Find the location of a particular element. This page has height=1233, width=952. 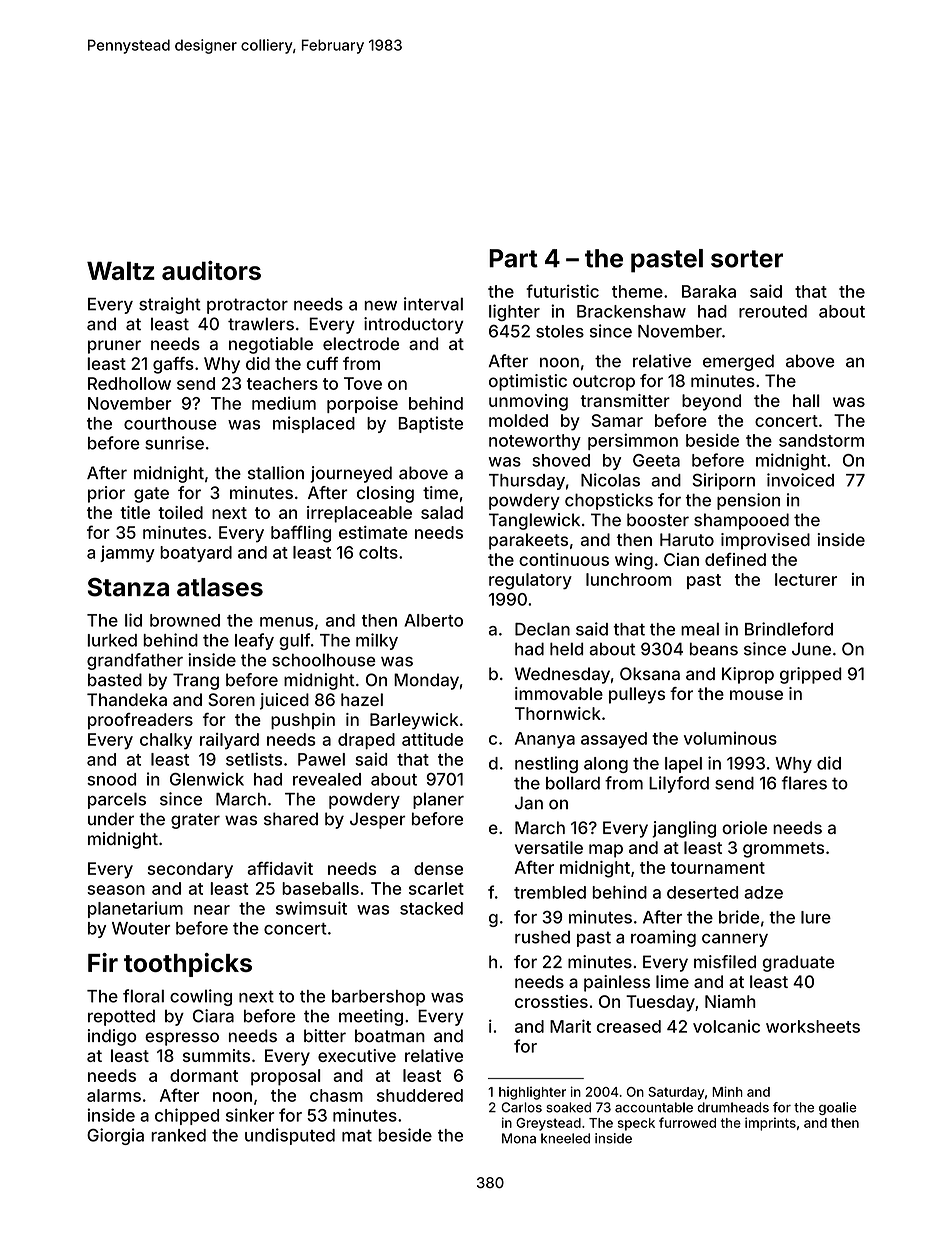

sorter is located at coordinates (747, 259).
